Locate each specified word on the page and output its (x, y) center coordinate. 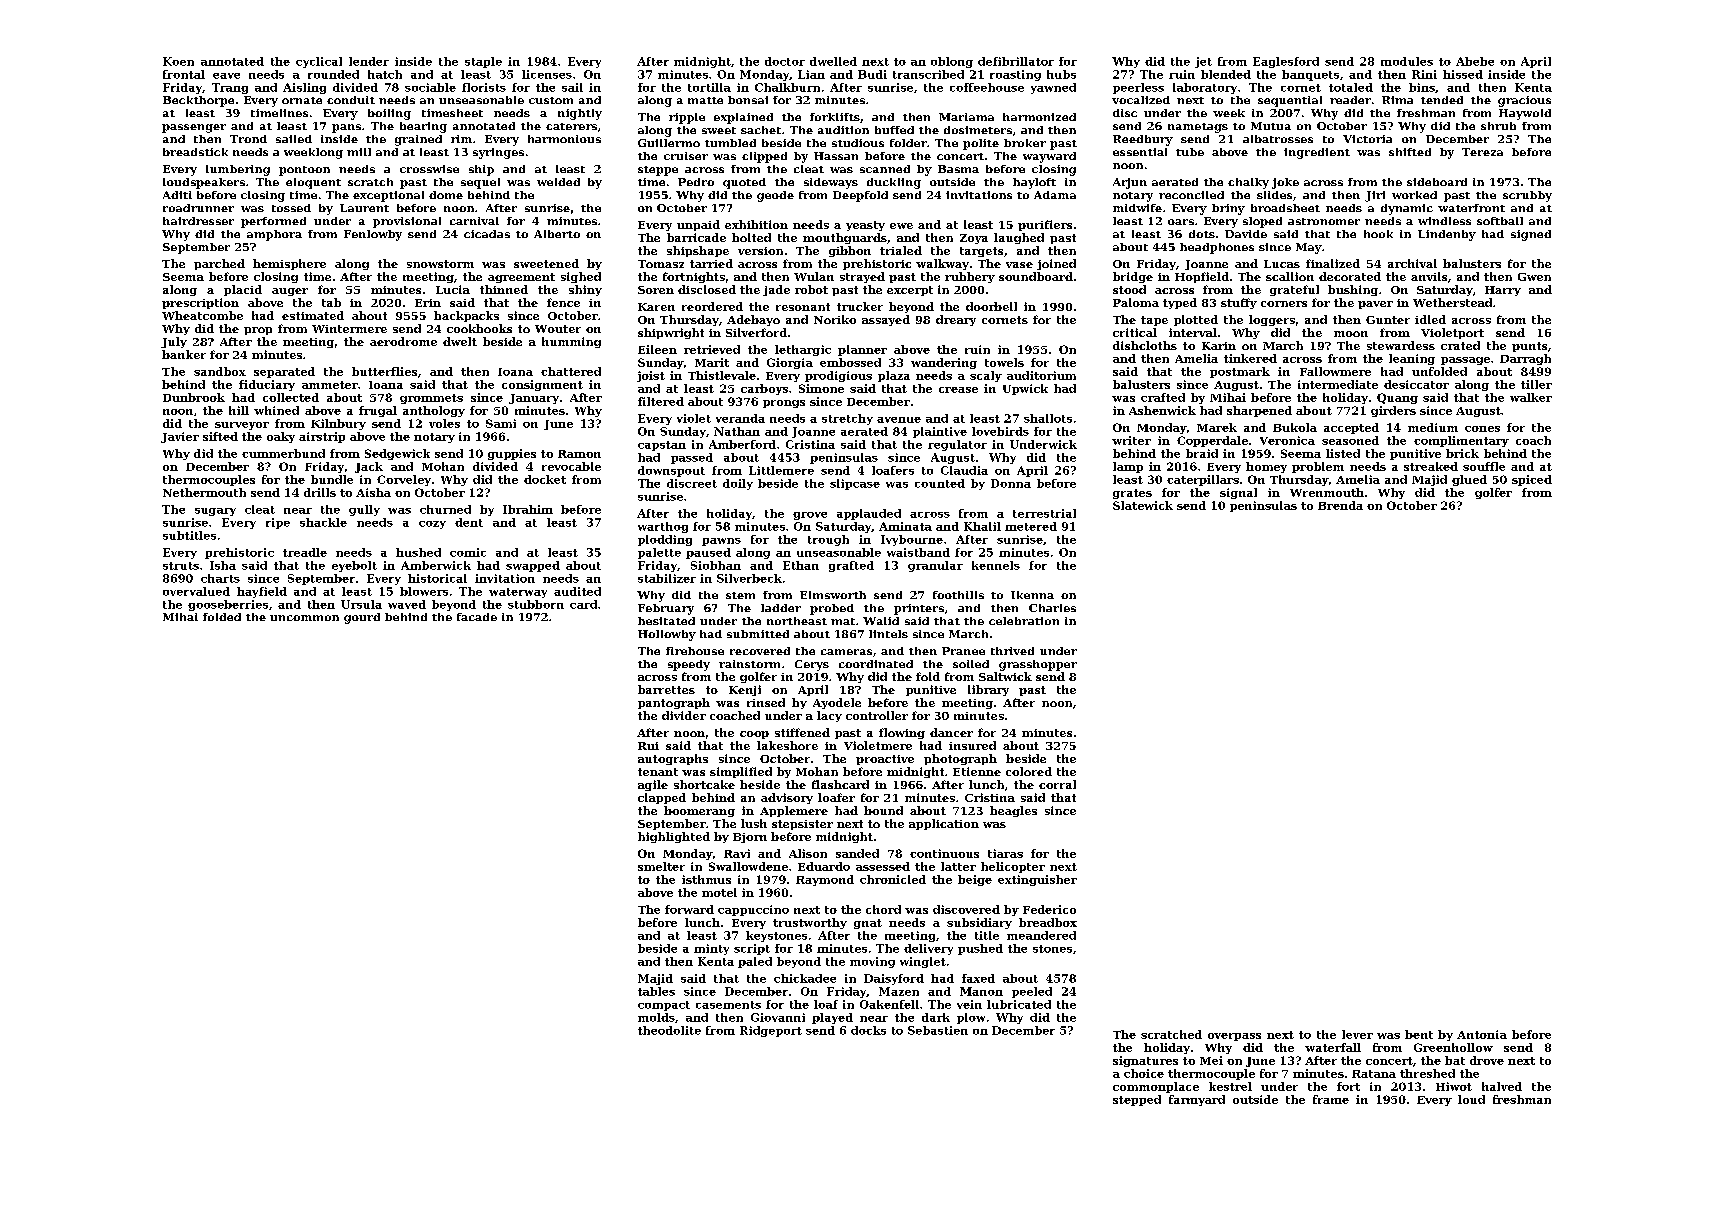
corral (1057, 784)
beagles (1013, 811)
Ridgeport (771, 1031)
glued (1469, 480)
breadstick (195, 152)
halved (1502, 1086)
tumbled (730, 143)
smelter (661, 866)
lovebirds (1000, 431)
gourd (362, 618)
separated (284, 372)
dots (1202, 234)
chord (883, 909)
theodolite (669, 1030)
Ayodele (837, 703)
